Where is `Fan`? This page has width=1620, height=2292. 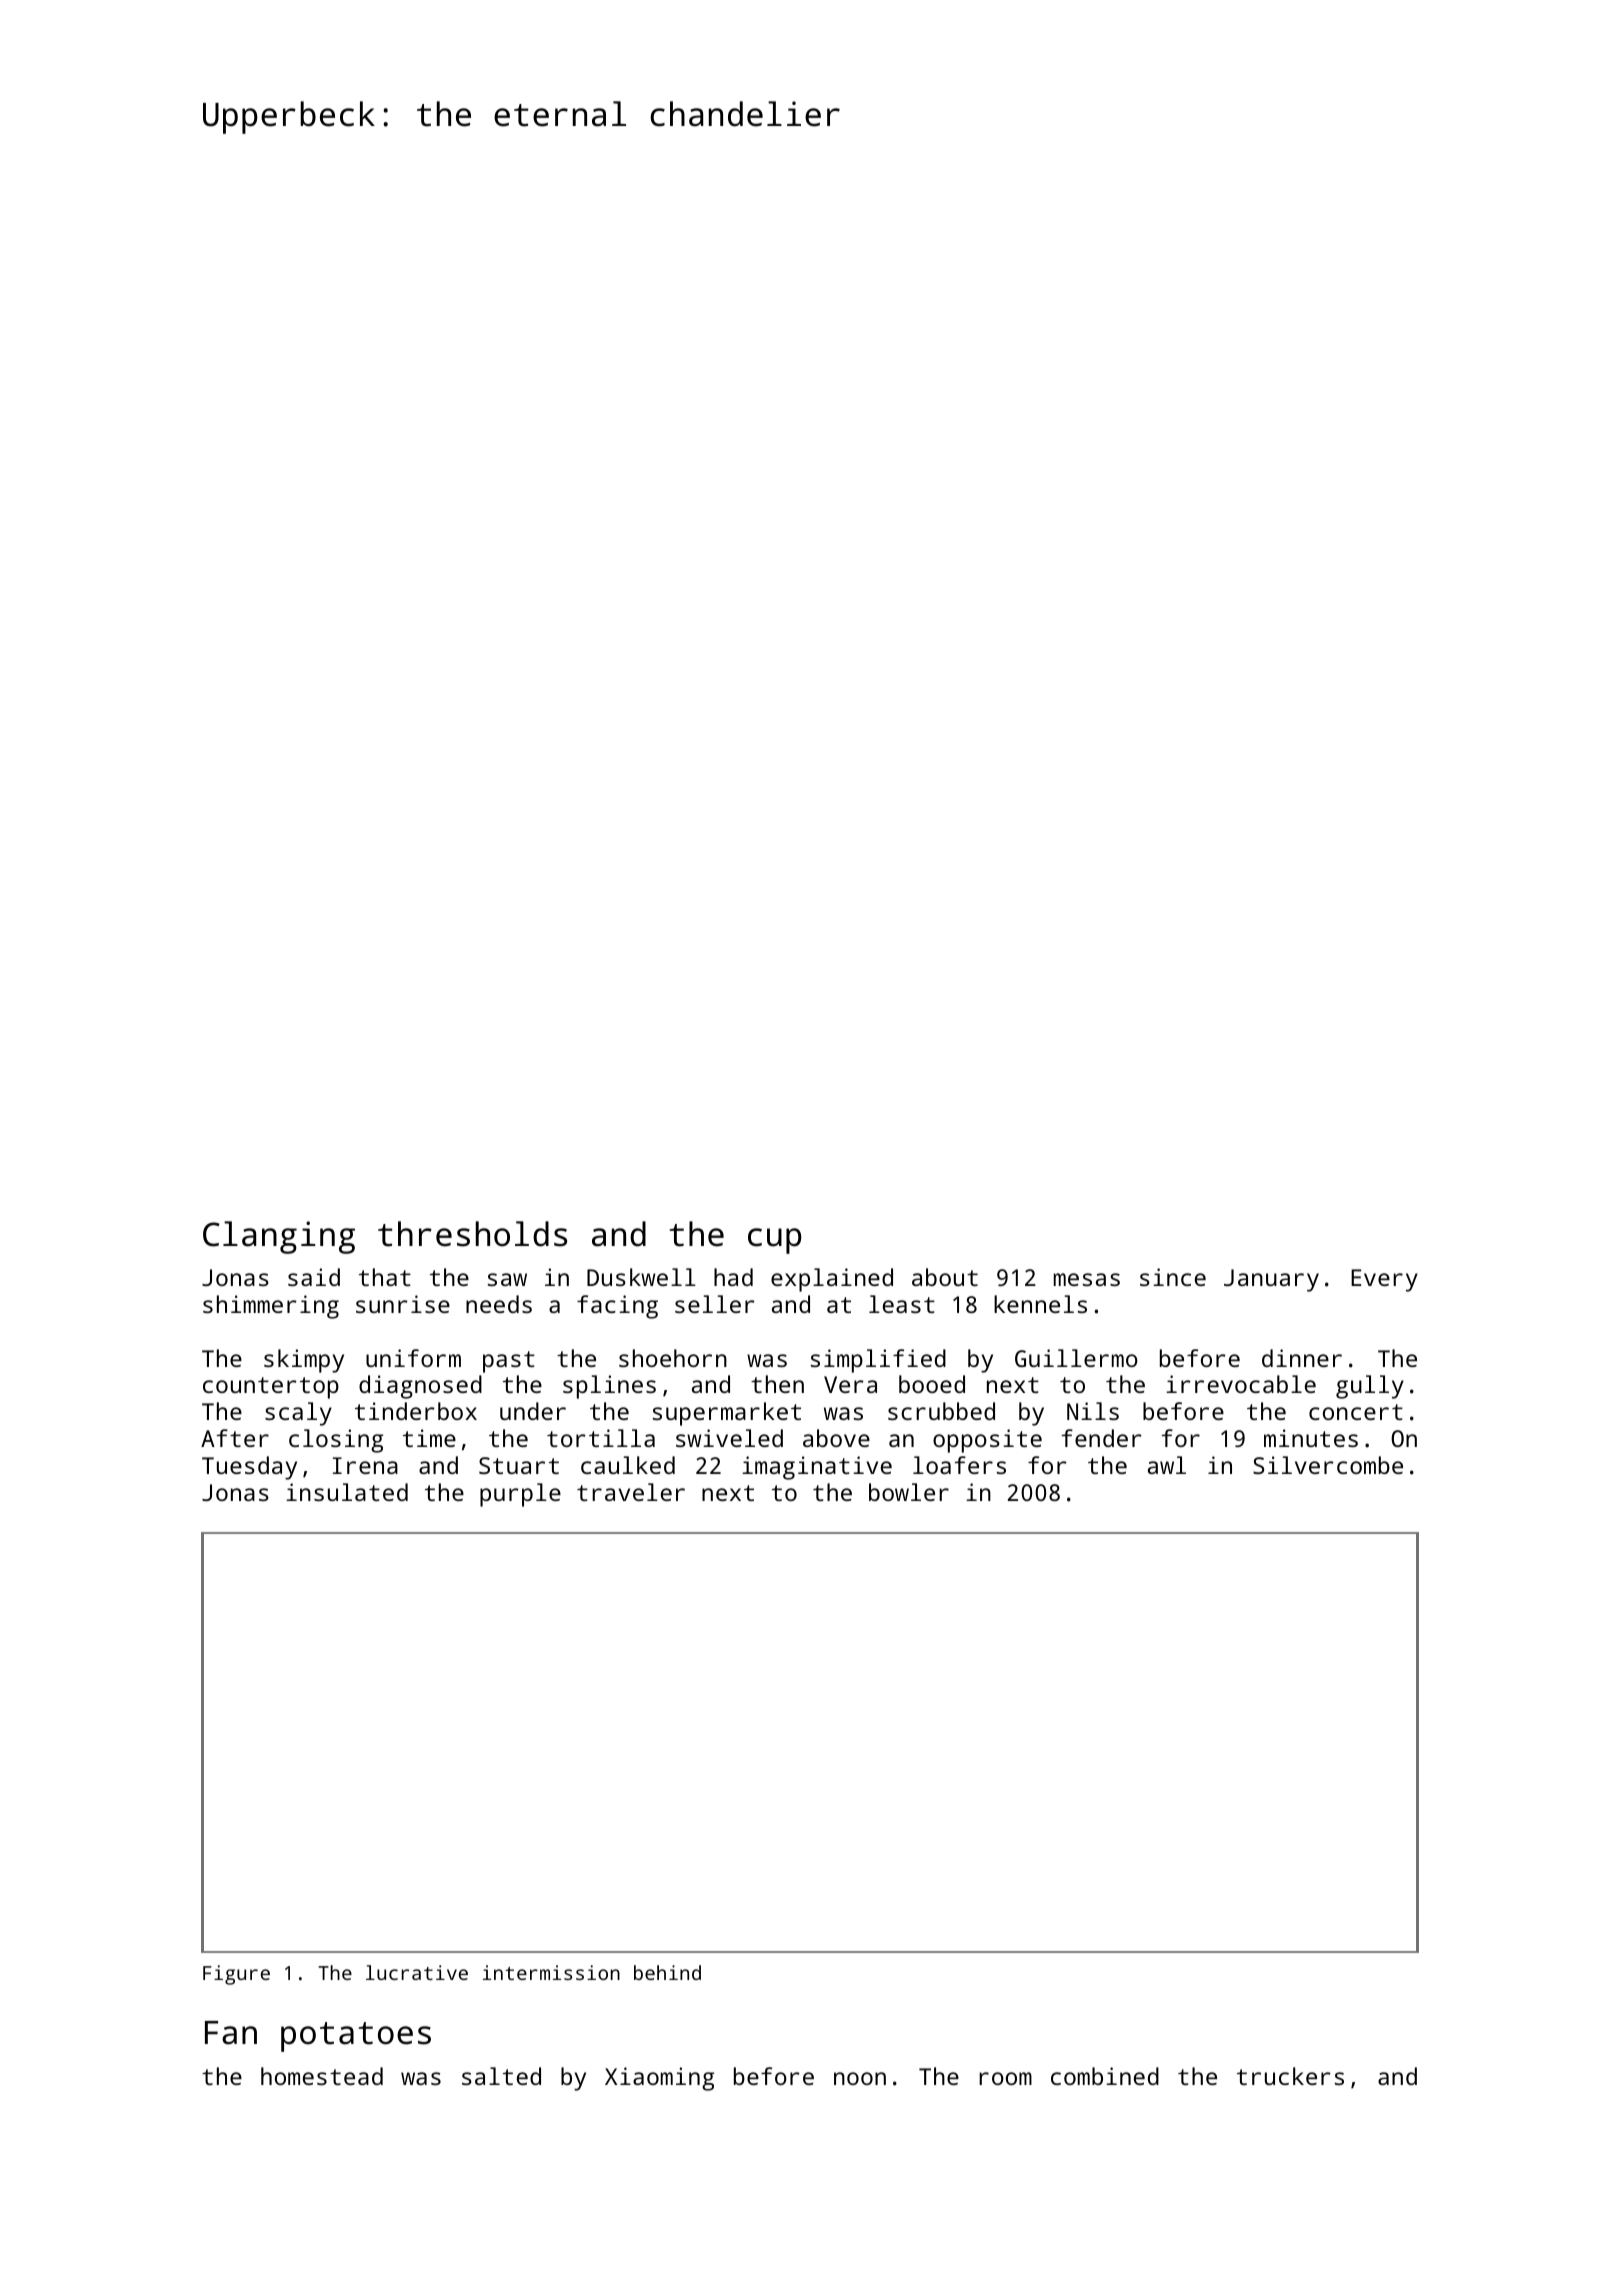 Fan is located at coordinates (231, 2033).
